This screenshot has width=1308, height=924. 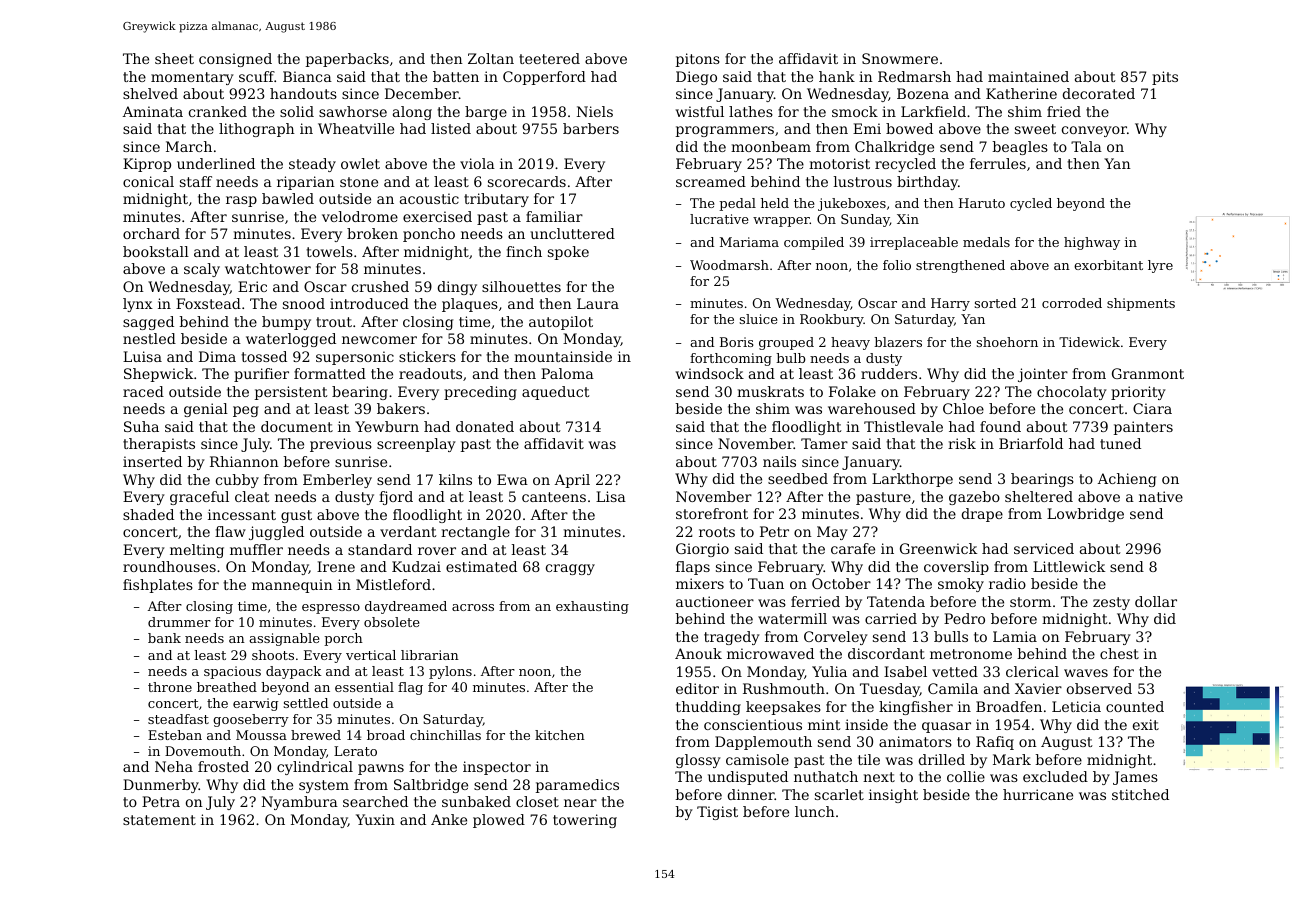 I want to click on ferrules, so click(x=998, y=163).
